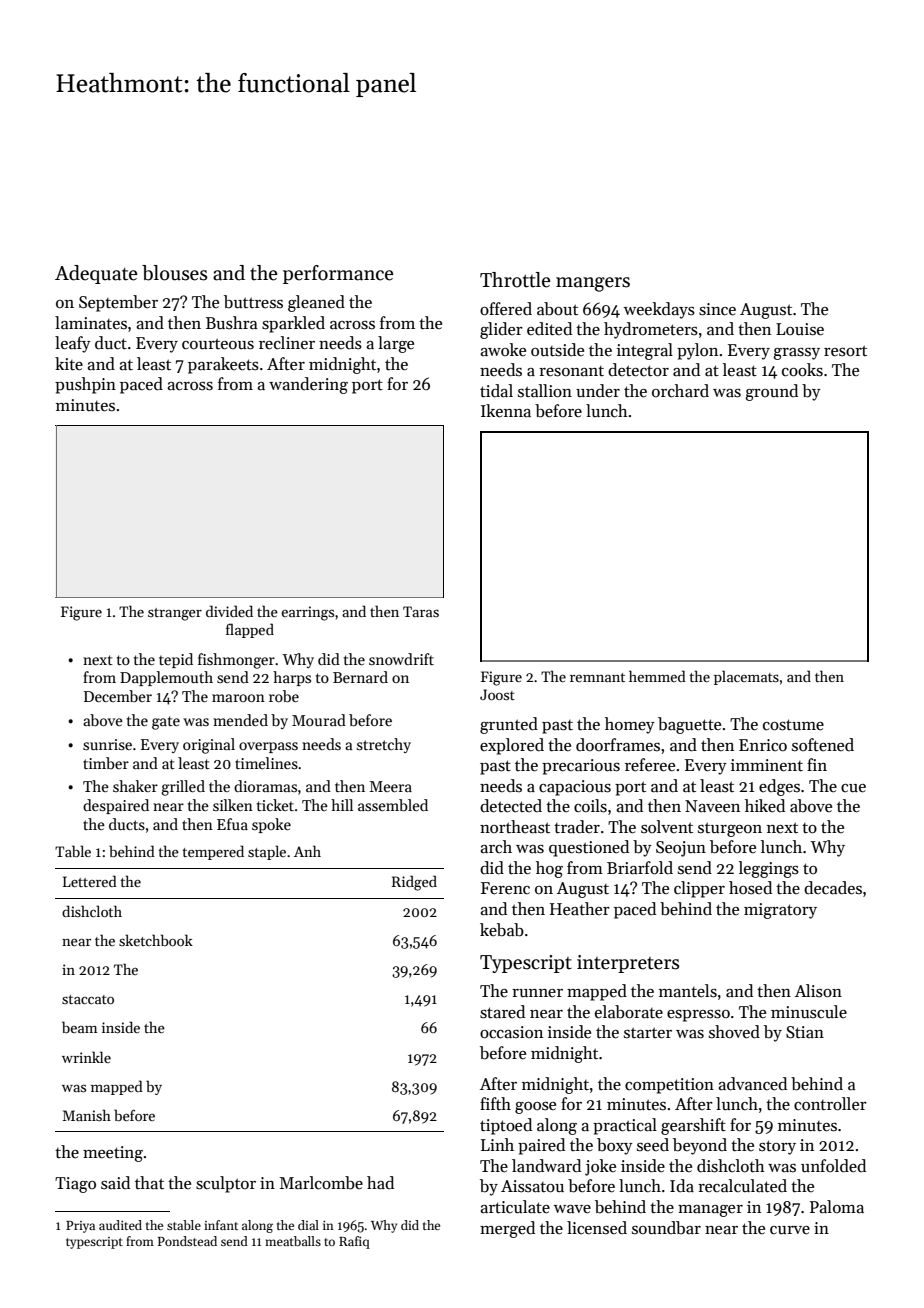  What do you see at coordinates (90, 881) in the screenshot?
I see `Lettered` at bounding box center [90, 881].
